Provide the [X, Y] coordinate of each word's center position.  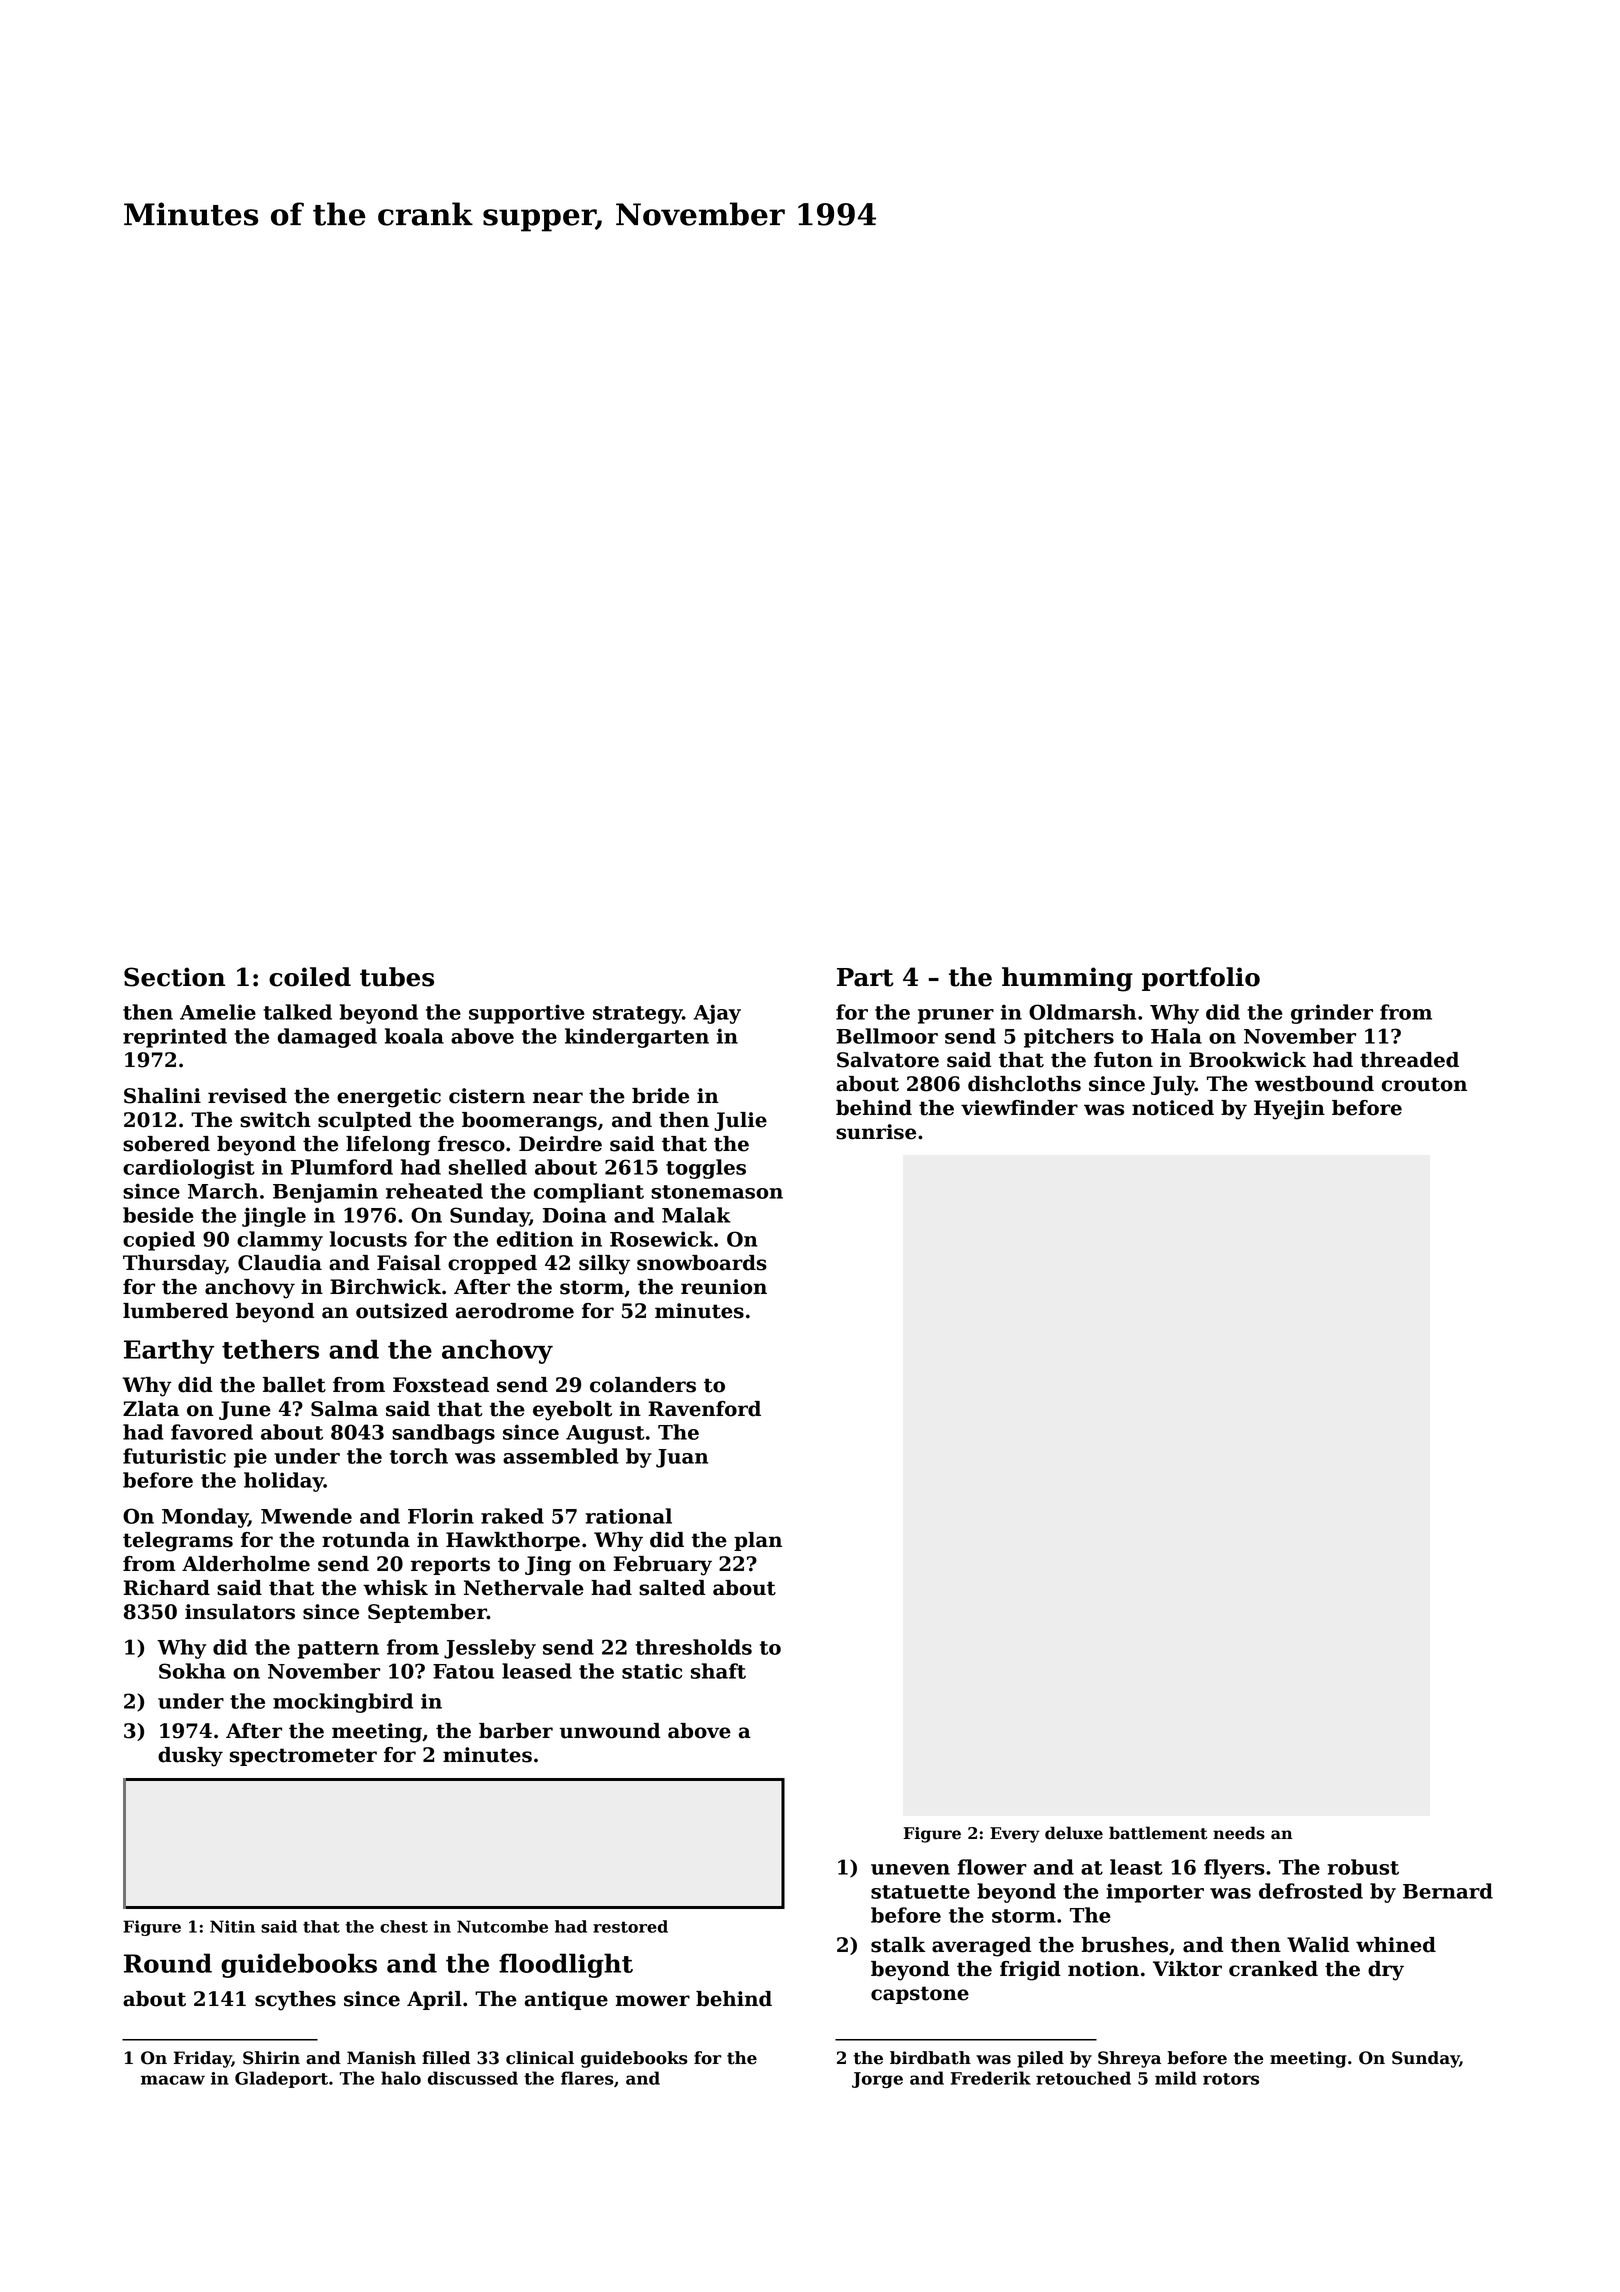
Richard [166, 1588]
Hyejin [1289, 1110]
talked [297, 1012]
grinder [1332, 1014]
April [434, 2000]
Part [865, 977]
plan [758, 1541]
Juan [682, 1458]
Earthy [169, 1351]
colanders [643, 1385]
